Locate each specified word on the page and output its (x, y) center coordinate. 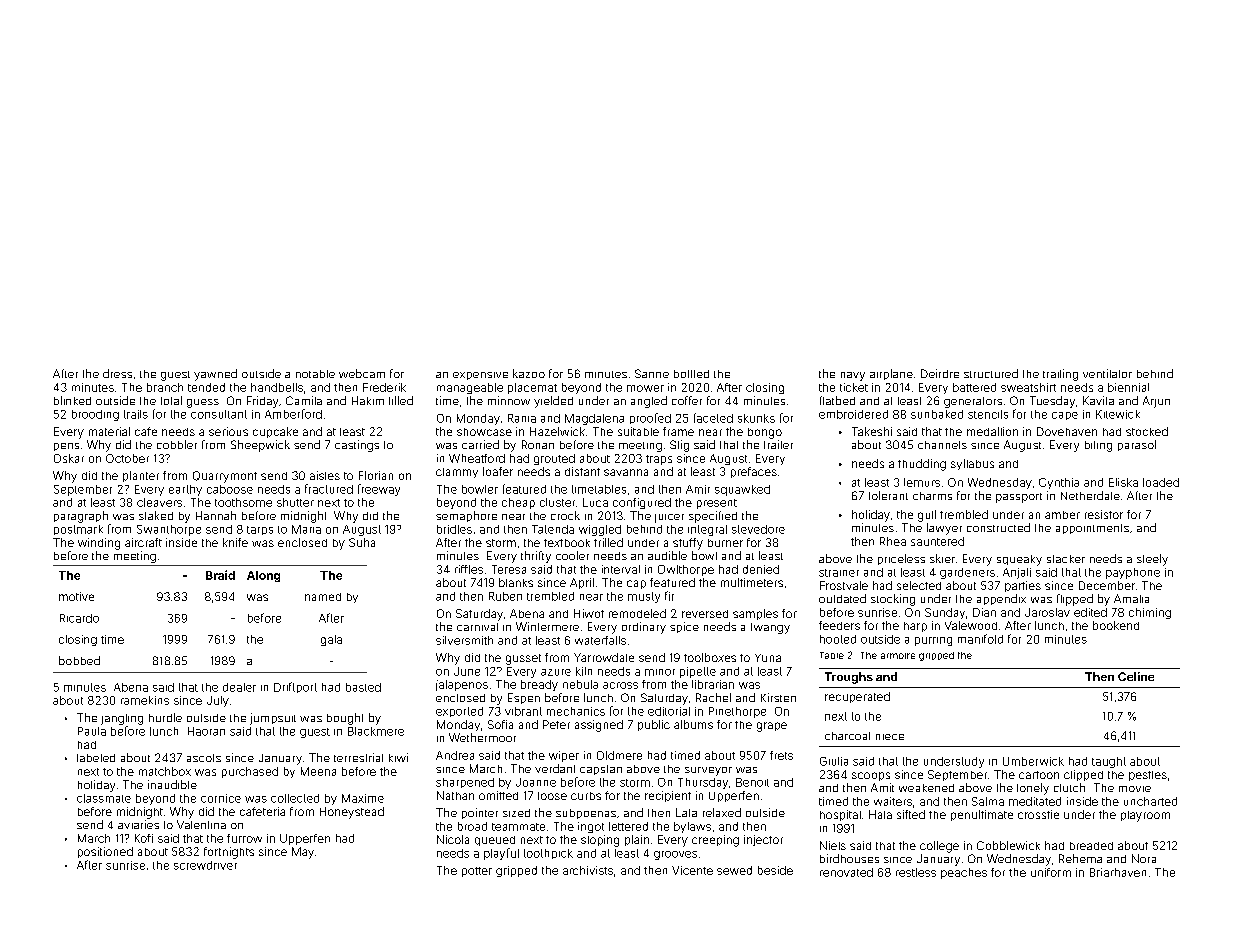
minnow (509, 400)
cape (1065, 416)
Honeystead (352, 813)
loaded (1161, 482)
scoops (871, 776)
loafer (498, 471)
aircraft (143, 542)
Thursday (703, 783)
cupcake (275, 432)
